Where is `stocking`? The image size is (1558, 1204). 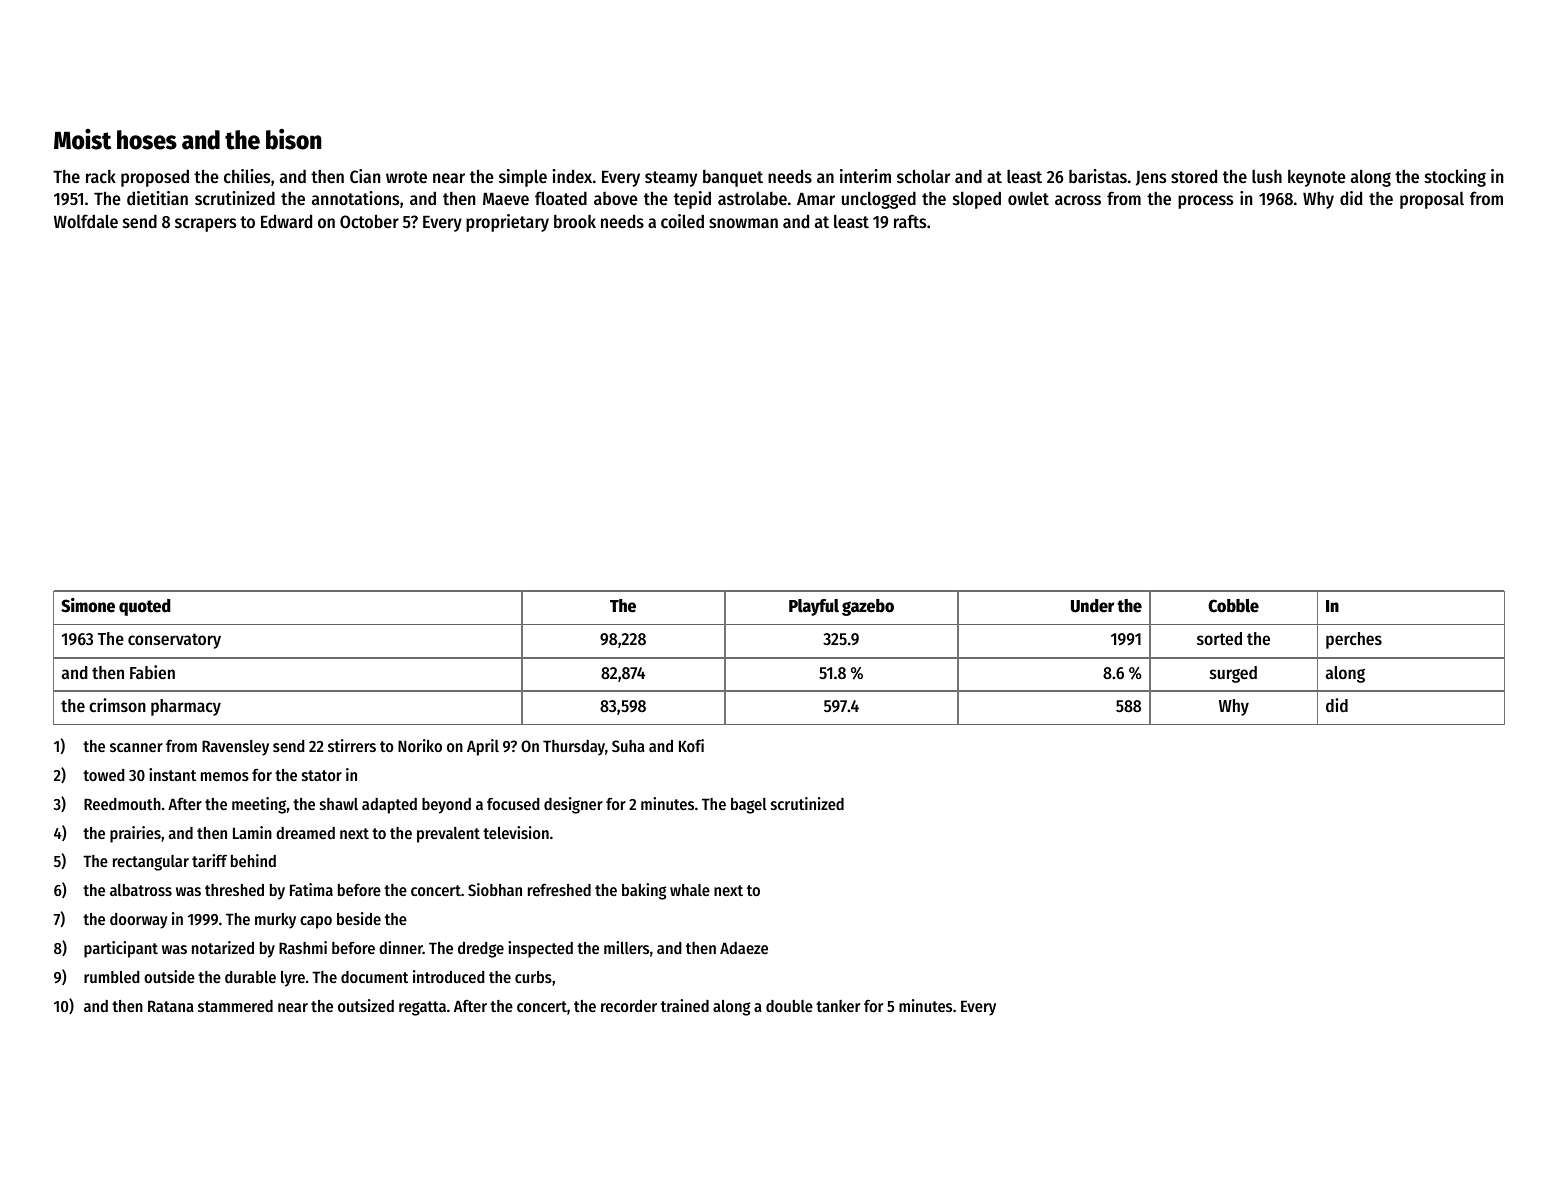 stocking is located at coordinates (1455, 178).
